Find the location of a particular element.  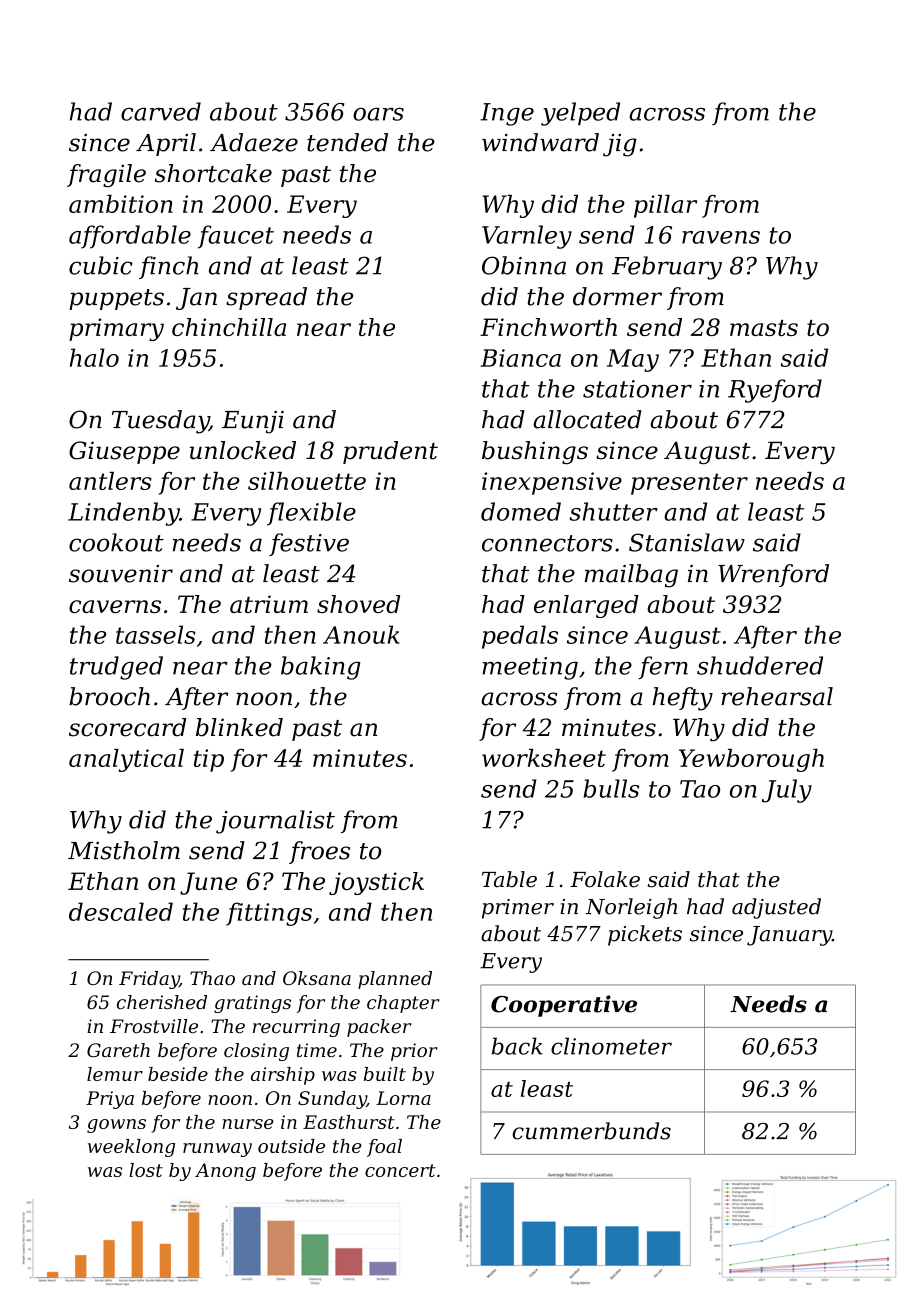

ravens is located at coordinates (721, 237).
